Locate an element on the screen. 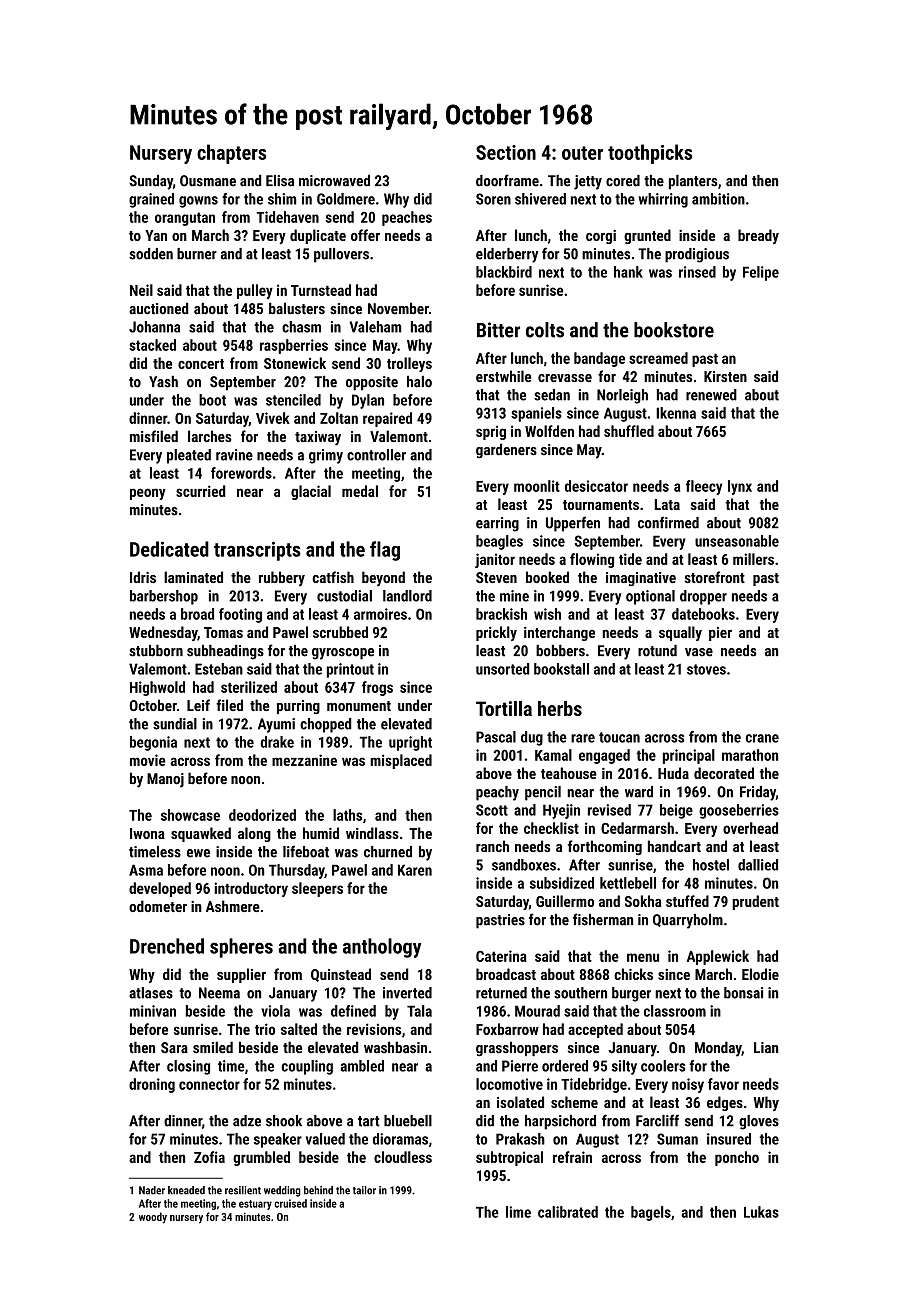 This screenshot has width=908, height=1316. flag is located at coordinates (385, 551).
